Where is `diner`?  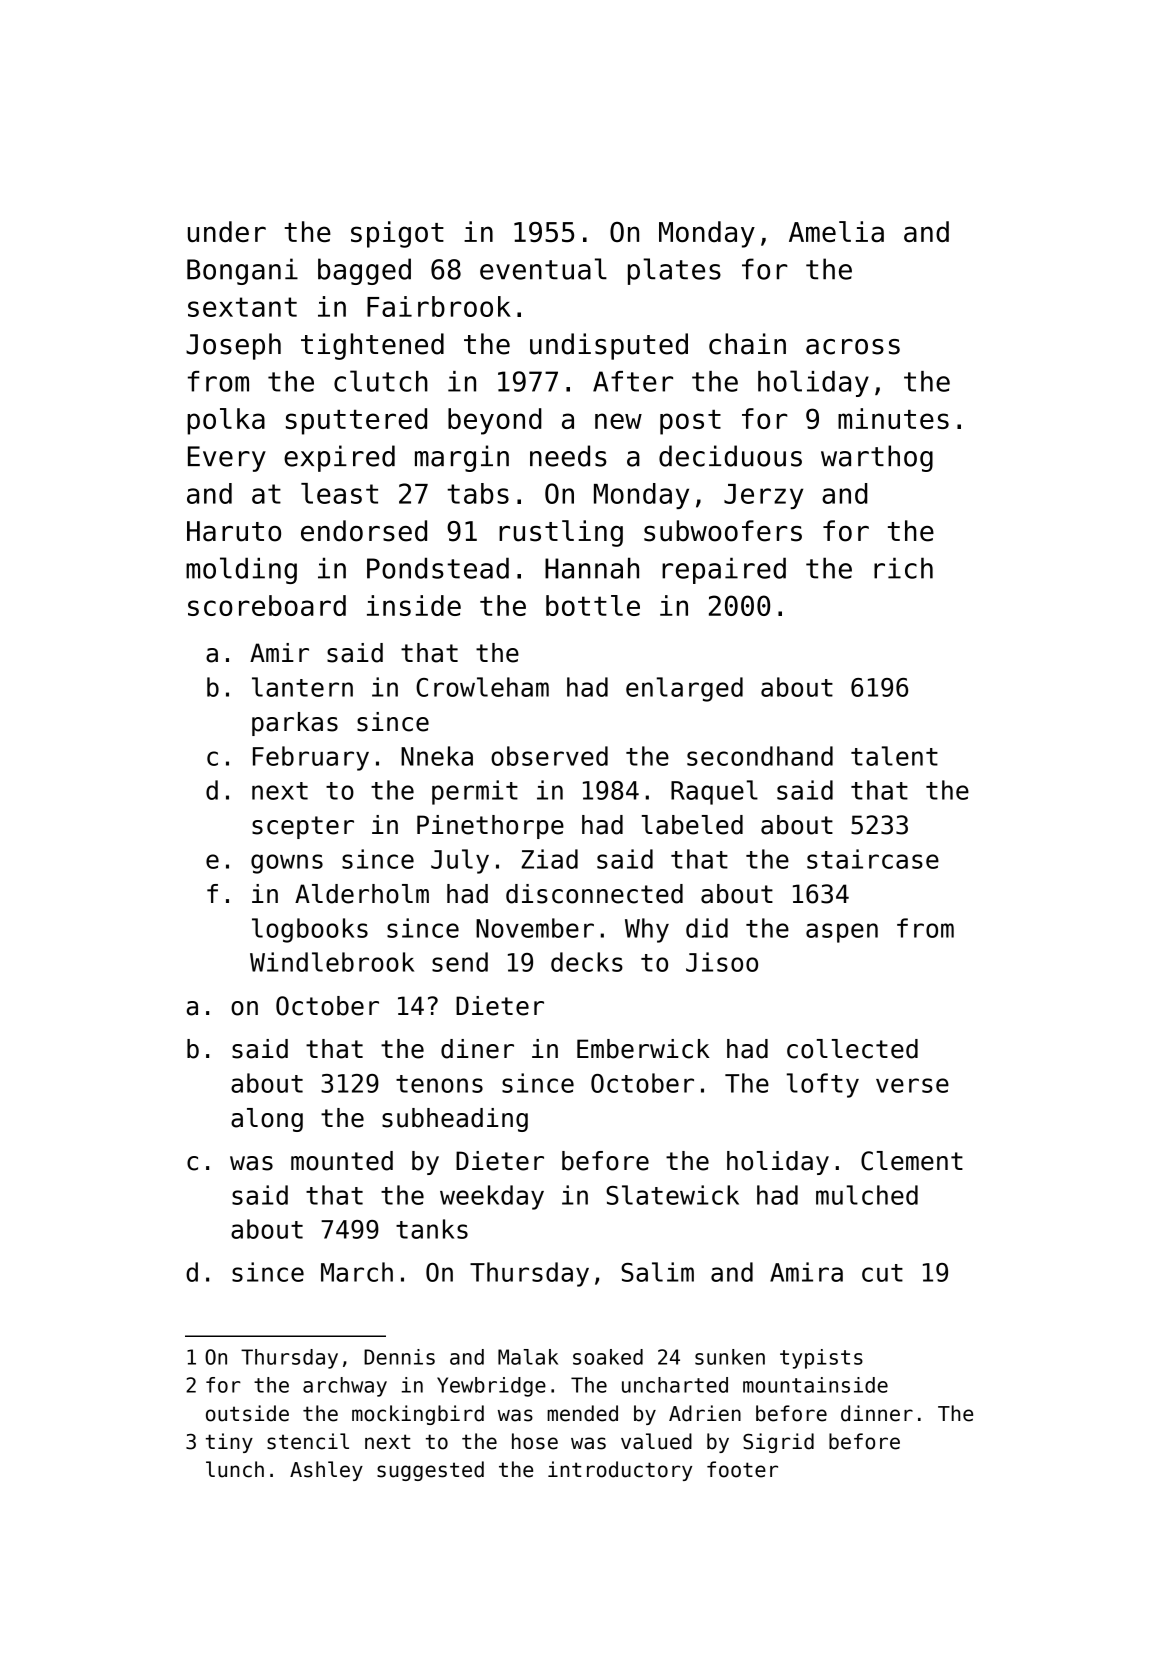 diner is located at coordinates (477, 1049).
